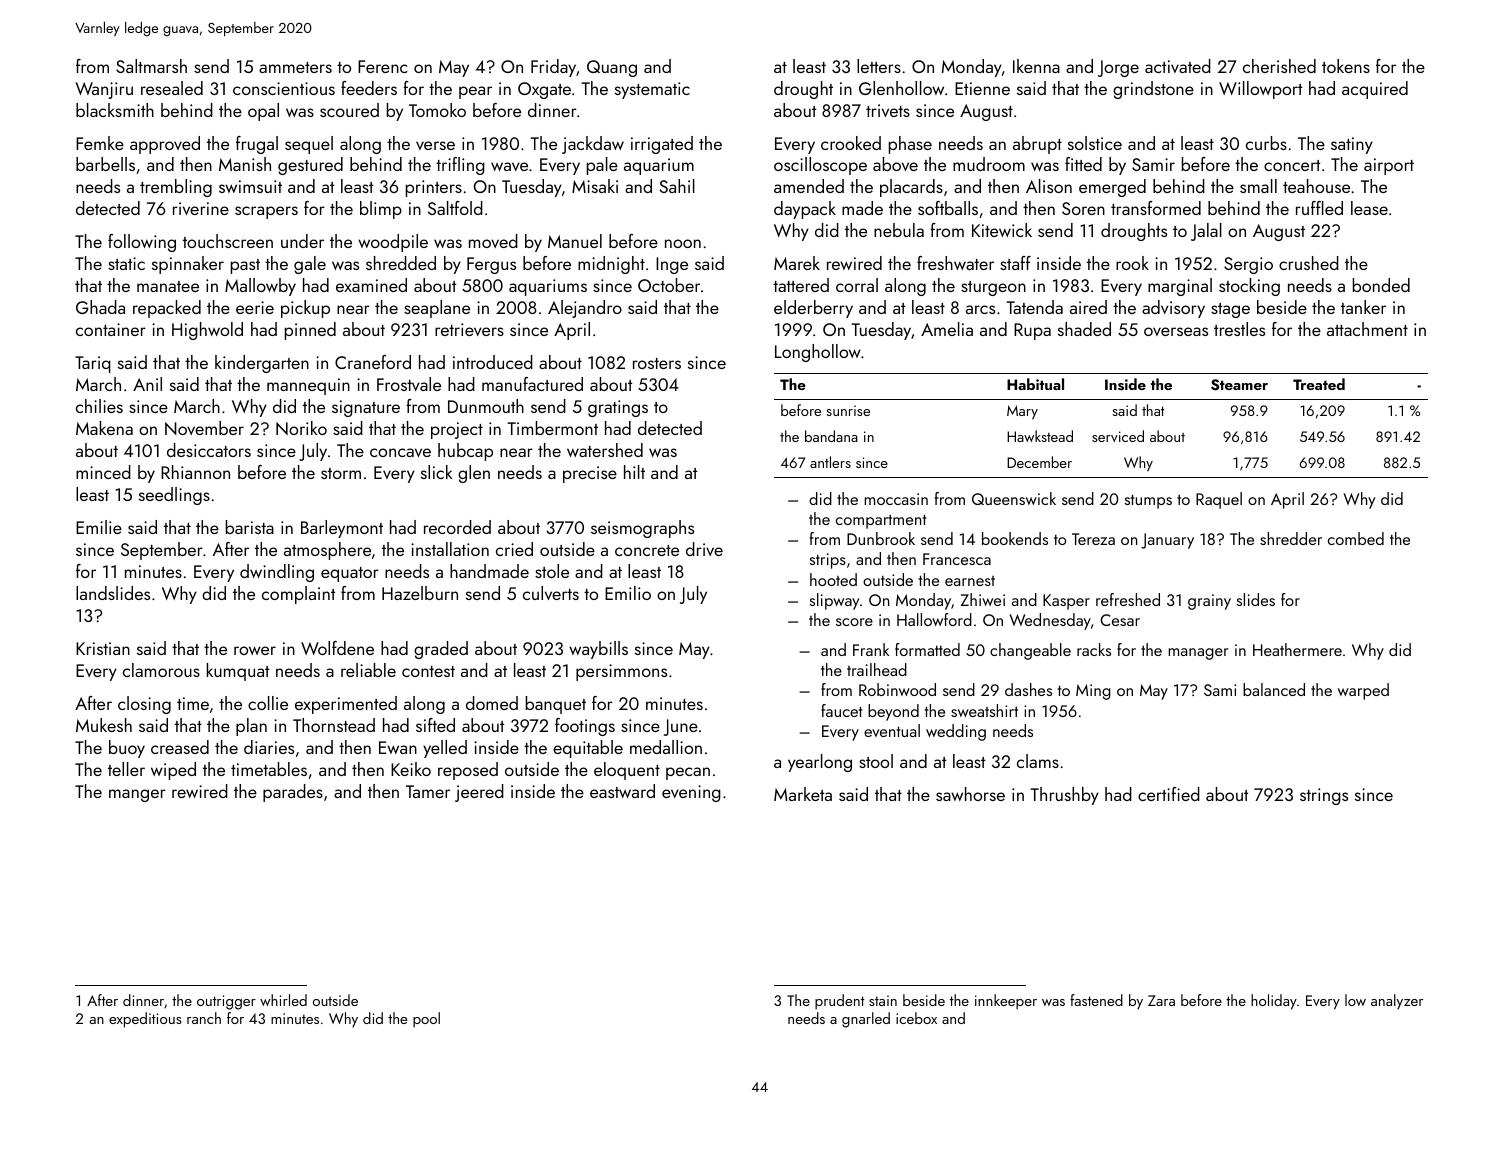  What do you see at coordinates (426, 1020) in the screenshot?
I see `pool` at bounding box center [426, 1020].
